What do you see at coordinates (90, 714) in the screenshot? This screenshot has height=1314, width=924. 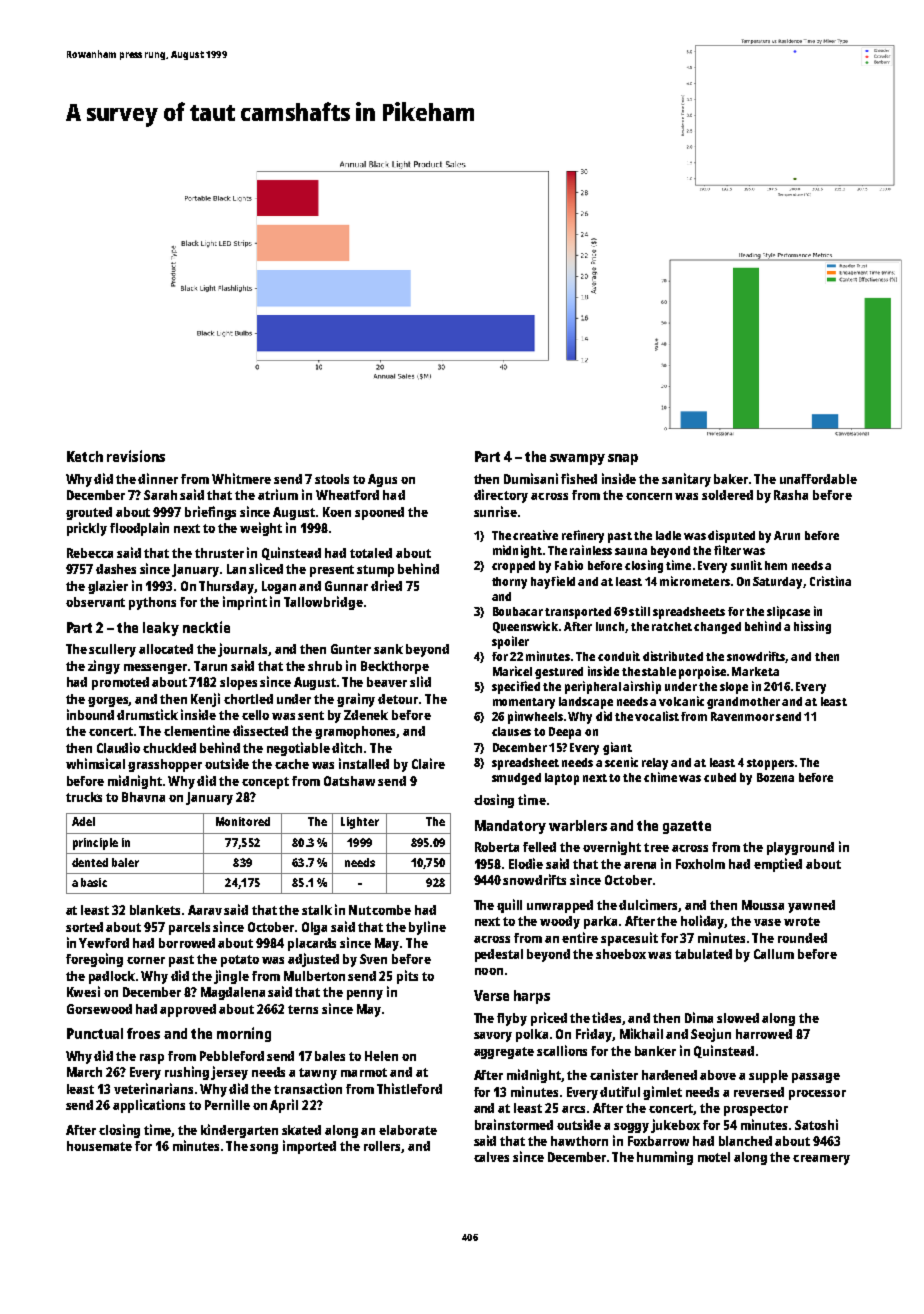 I see `inbound` at bounding box center [90, 714].
